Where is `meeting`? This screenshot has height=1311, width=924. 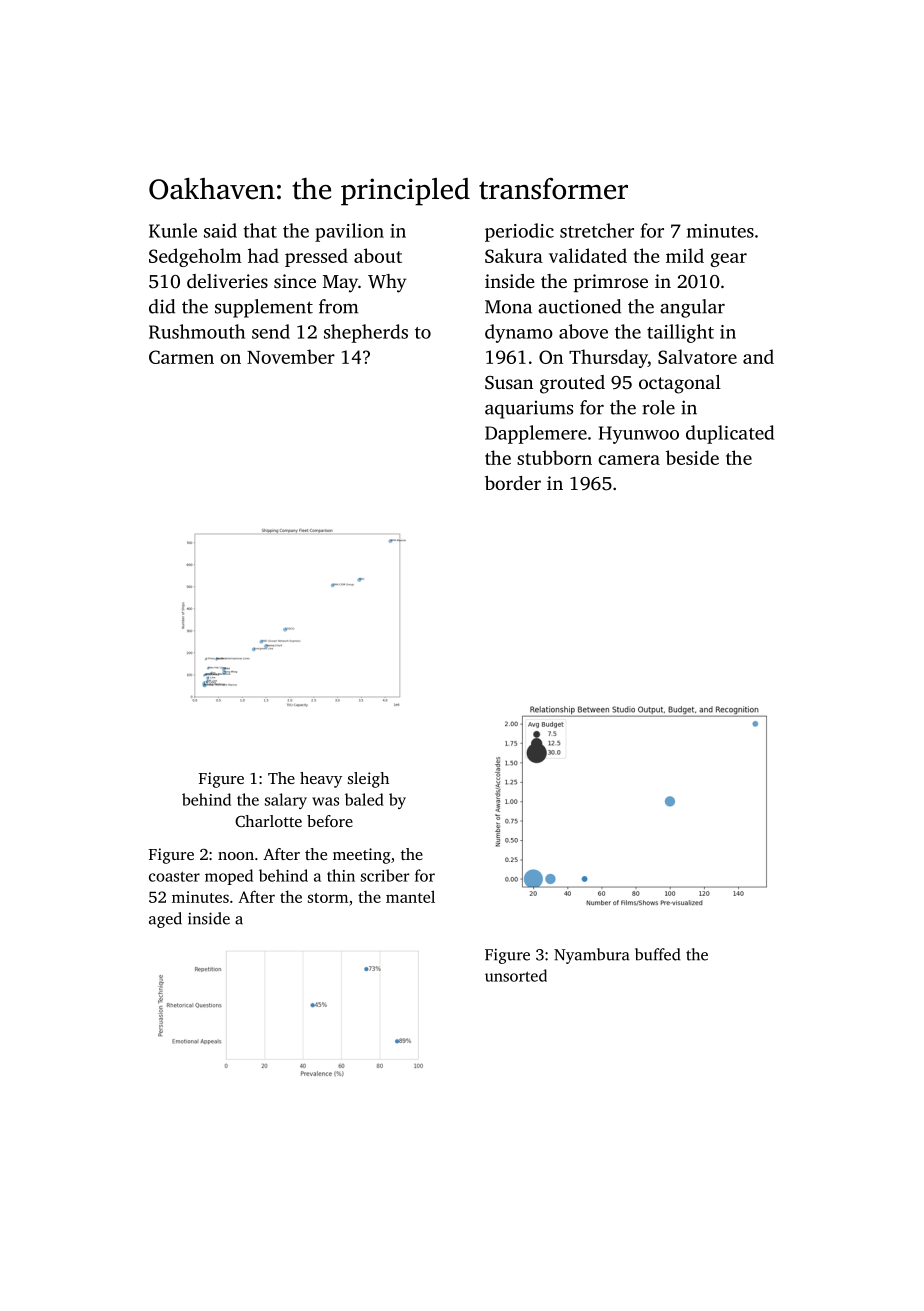 meeting is located at coordinates (362, 856).
